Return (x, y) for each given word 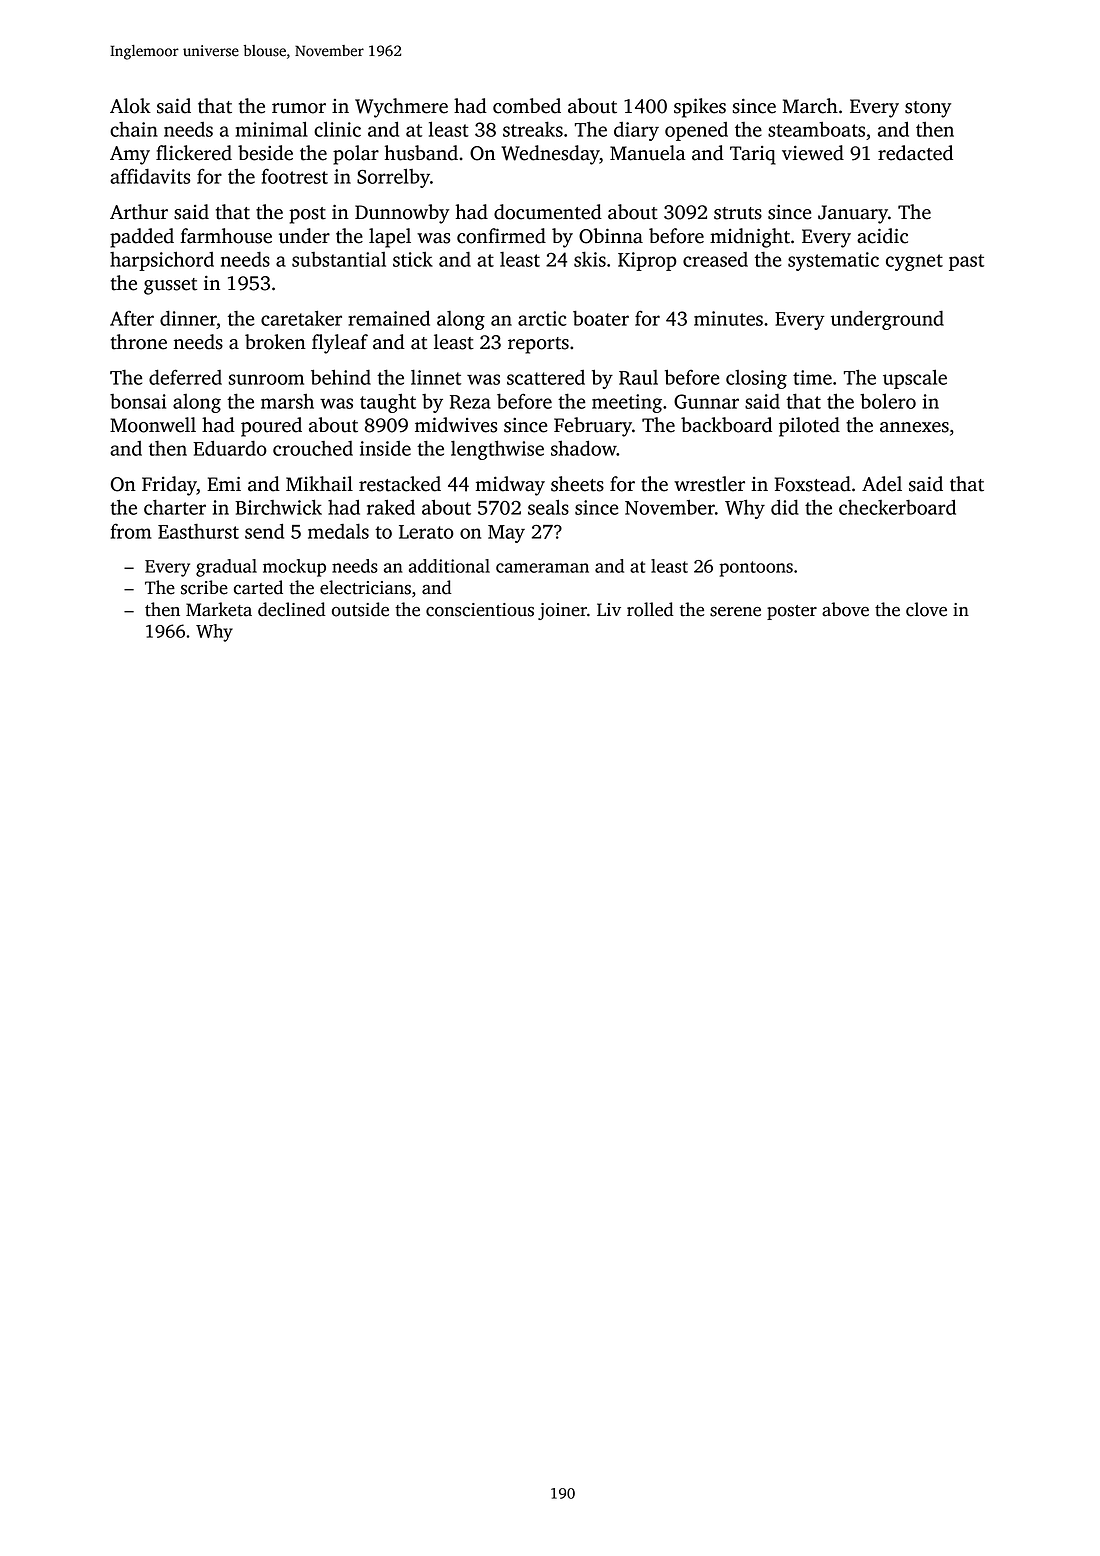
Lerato (426, 532)
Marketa (219, 609)
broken (275, 342)
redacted (915, 153)
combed (527, 106)
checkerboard (897, 507)
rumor (299, 108)
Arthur (139, 212)
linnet (436, 377)
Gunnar (706, 401)
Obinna (611, 236)
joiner (562, 611)
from (131, 531)
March (810, 106)
